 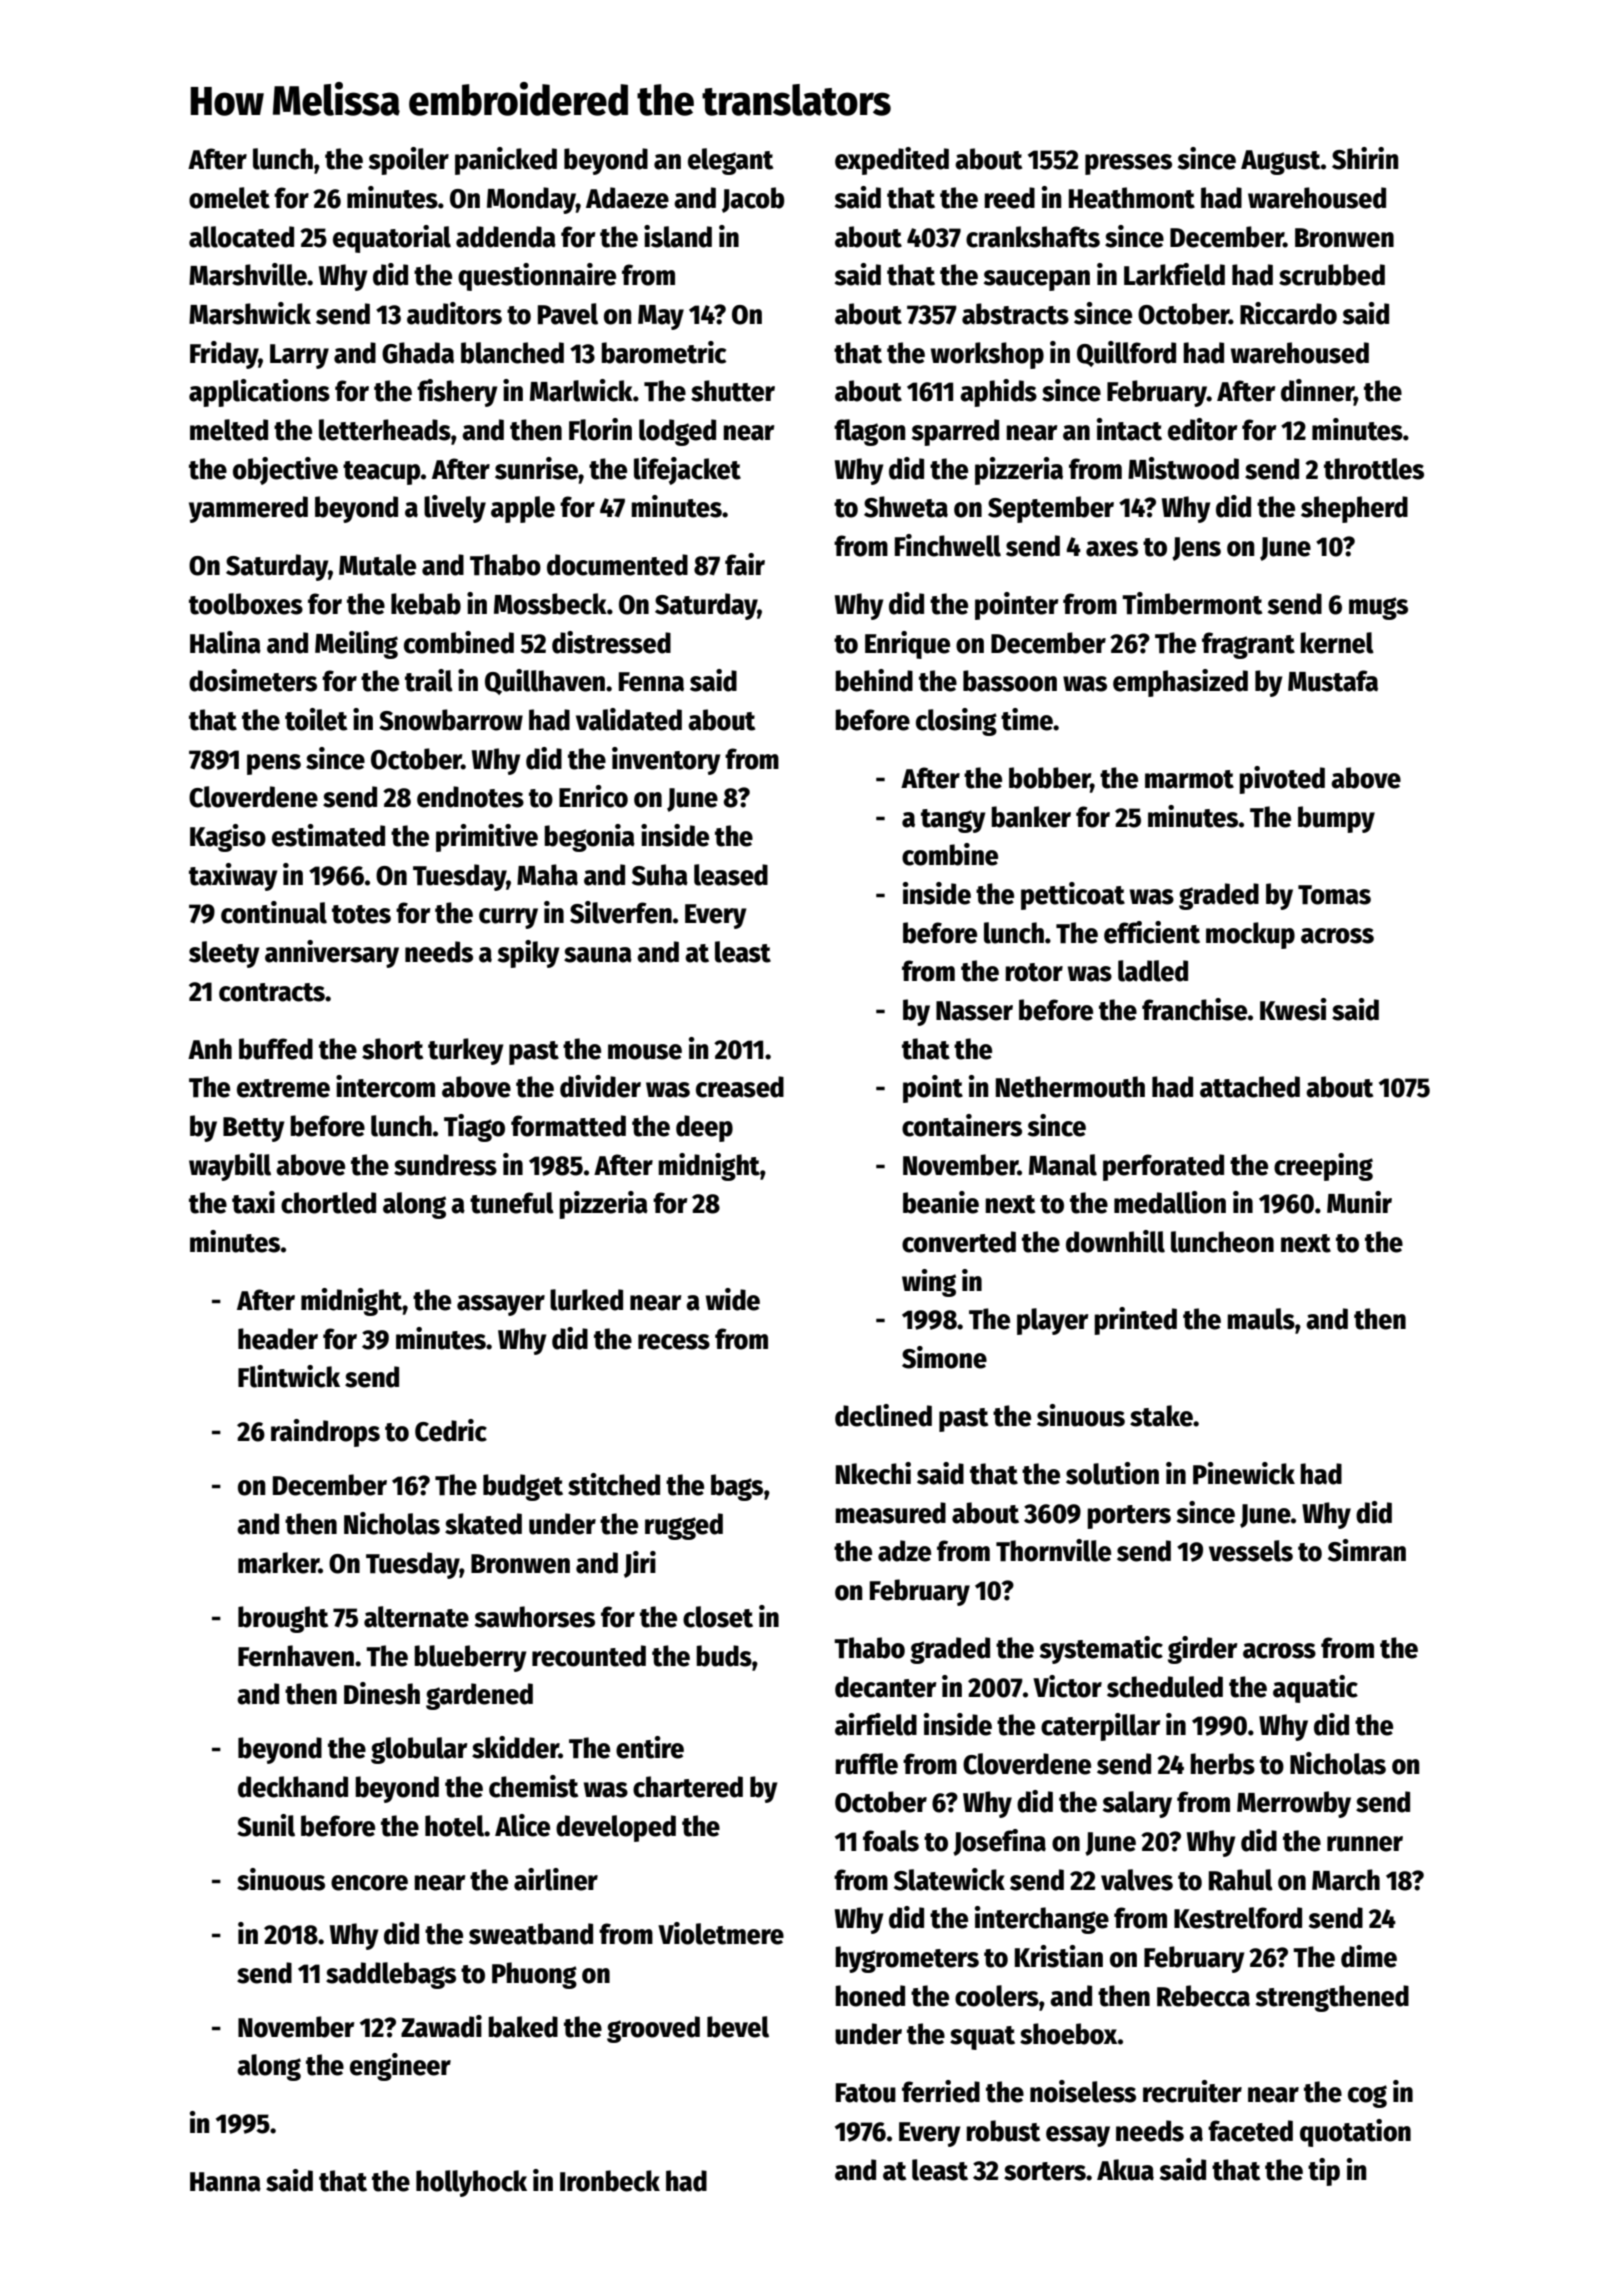 I want to click on dosimeters, so click(x=253, y=680).
